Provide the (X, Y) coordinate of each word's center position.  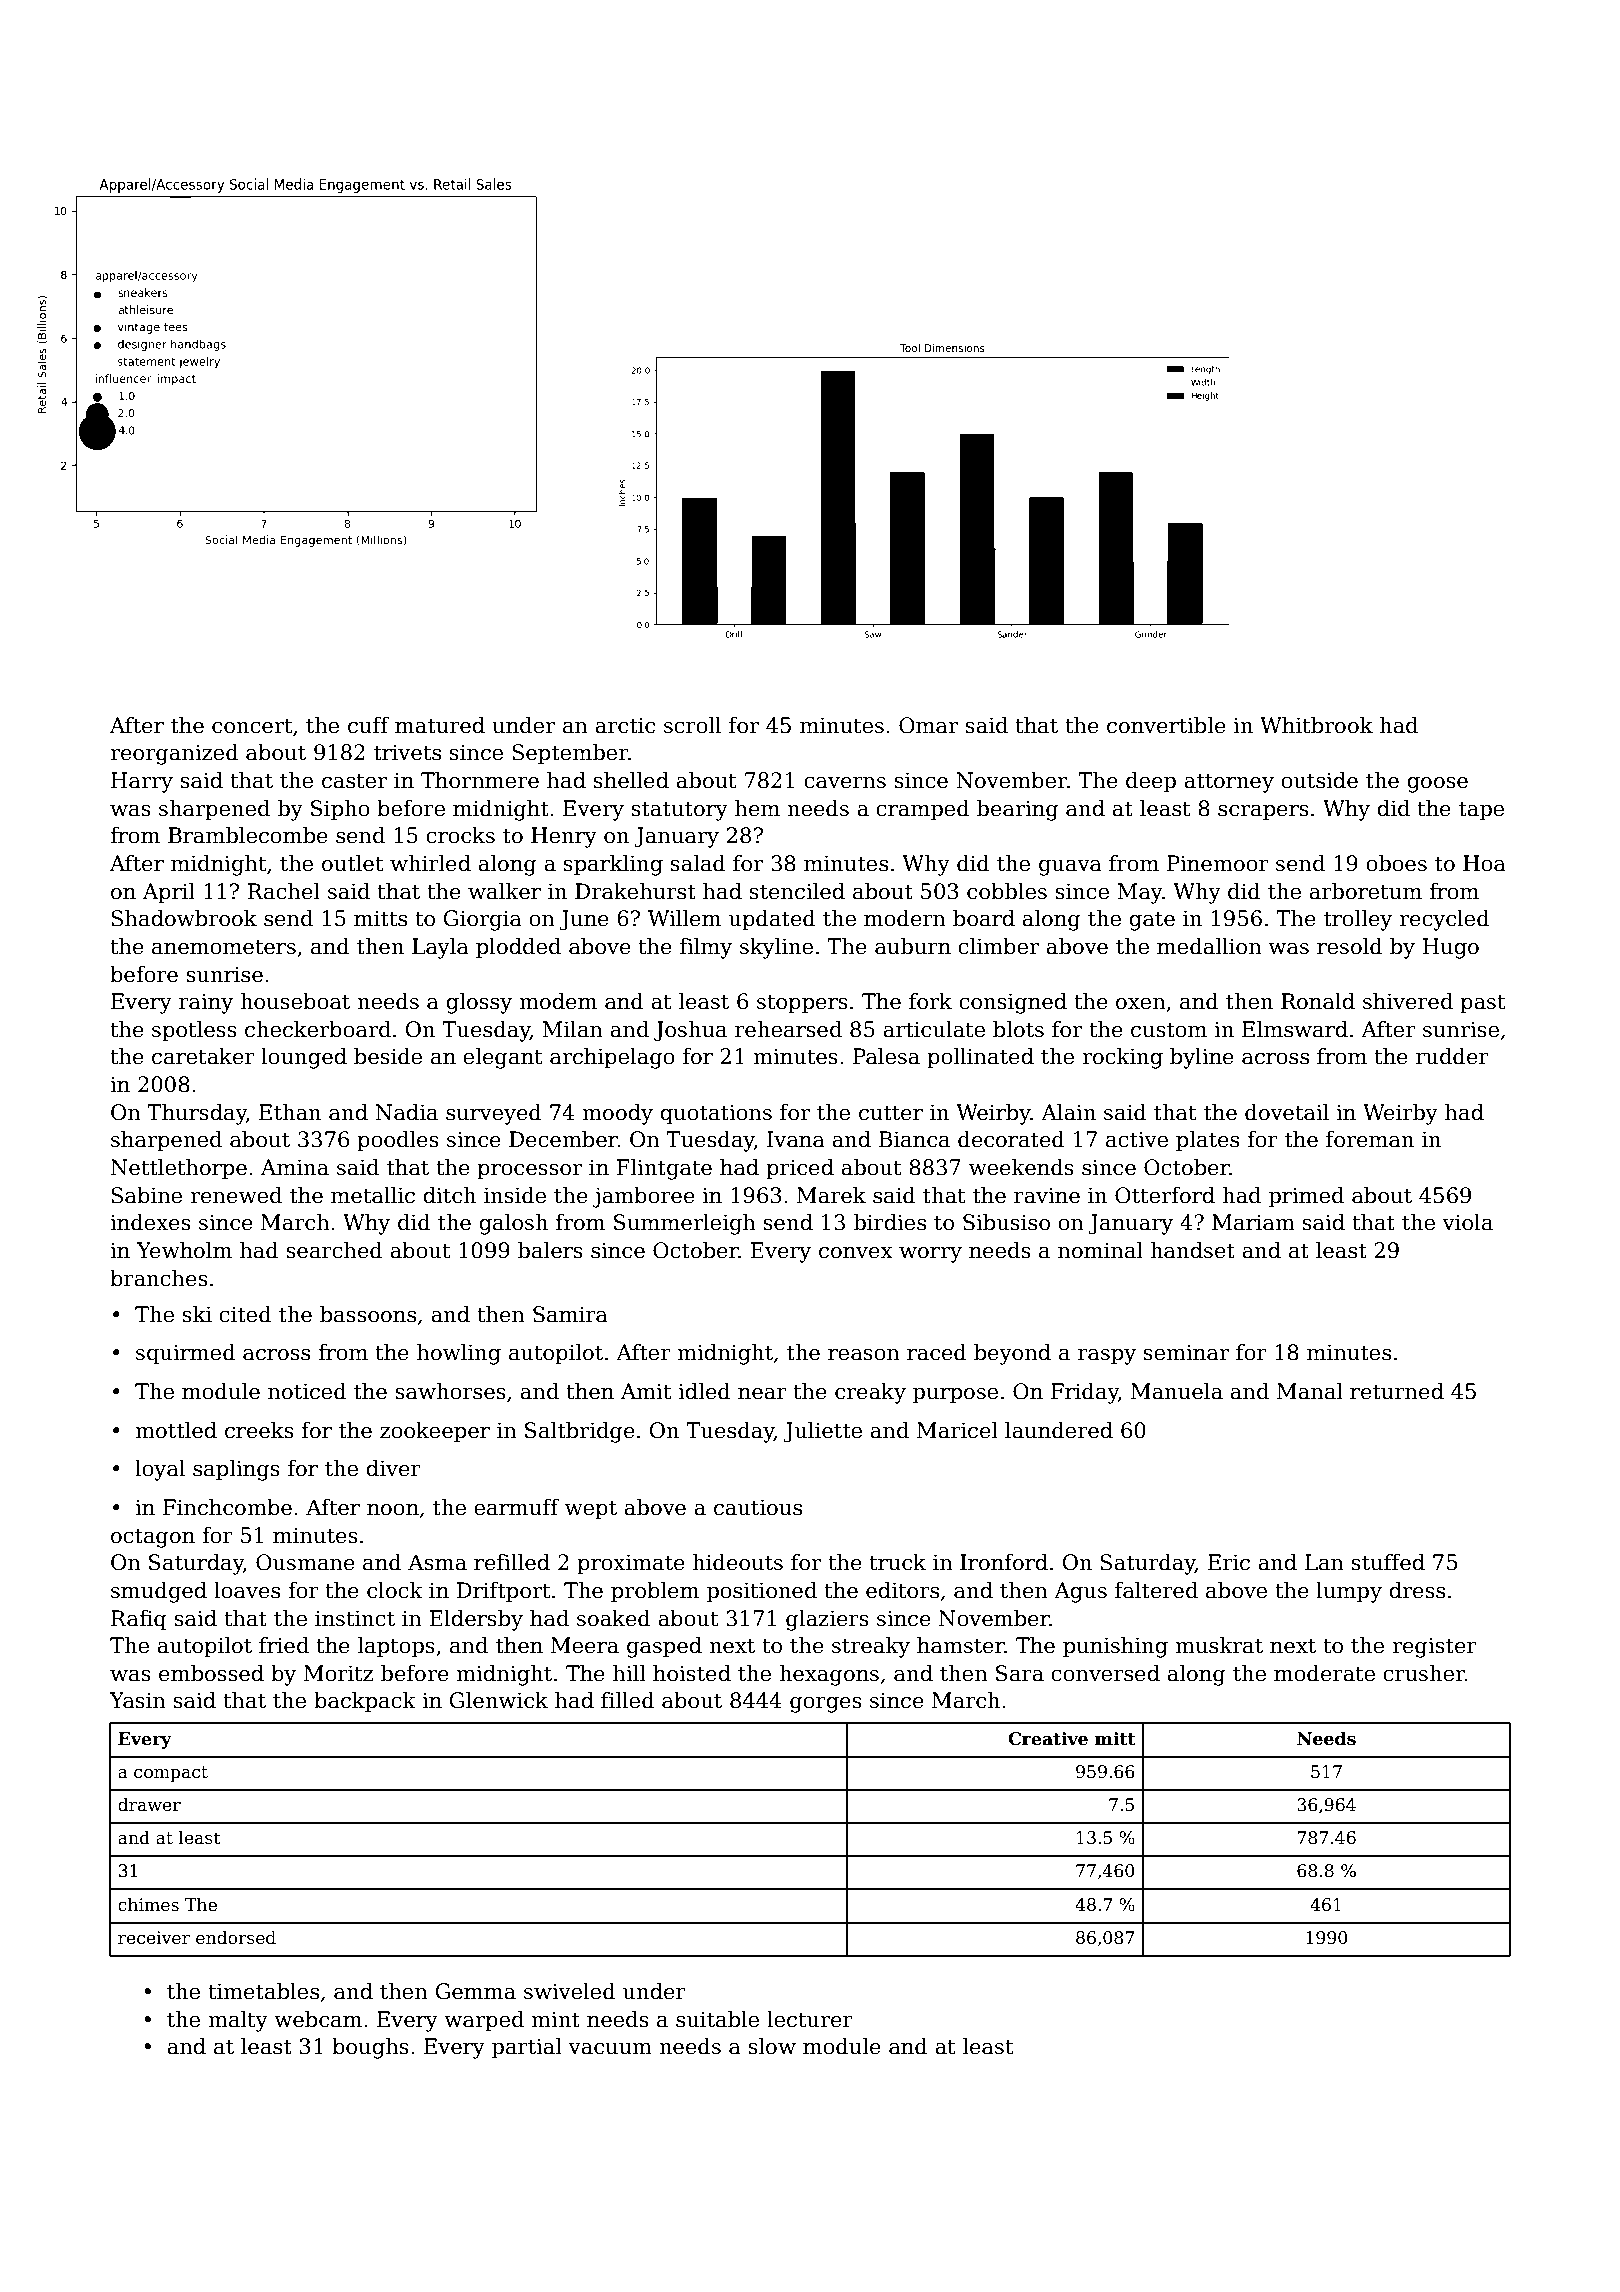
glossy (479, 1003)
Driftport (503, 1592)
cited (245, 1314)
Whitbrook (1316, 725)
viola (1467, 1222)
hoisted (692, 1673)
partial (527, 2048)
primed (1306, 1197)
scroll (692, 725)
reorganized (174, 754)
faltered (1156, 1590)
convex (856, 1253)
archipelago (612, 1058)
